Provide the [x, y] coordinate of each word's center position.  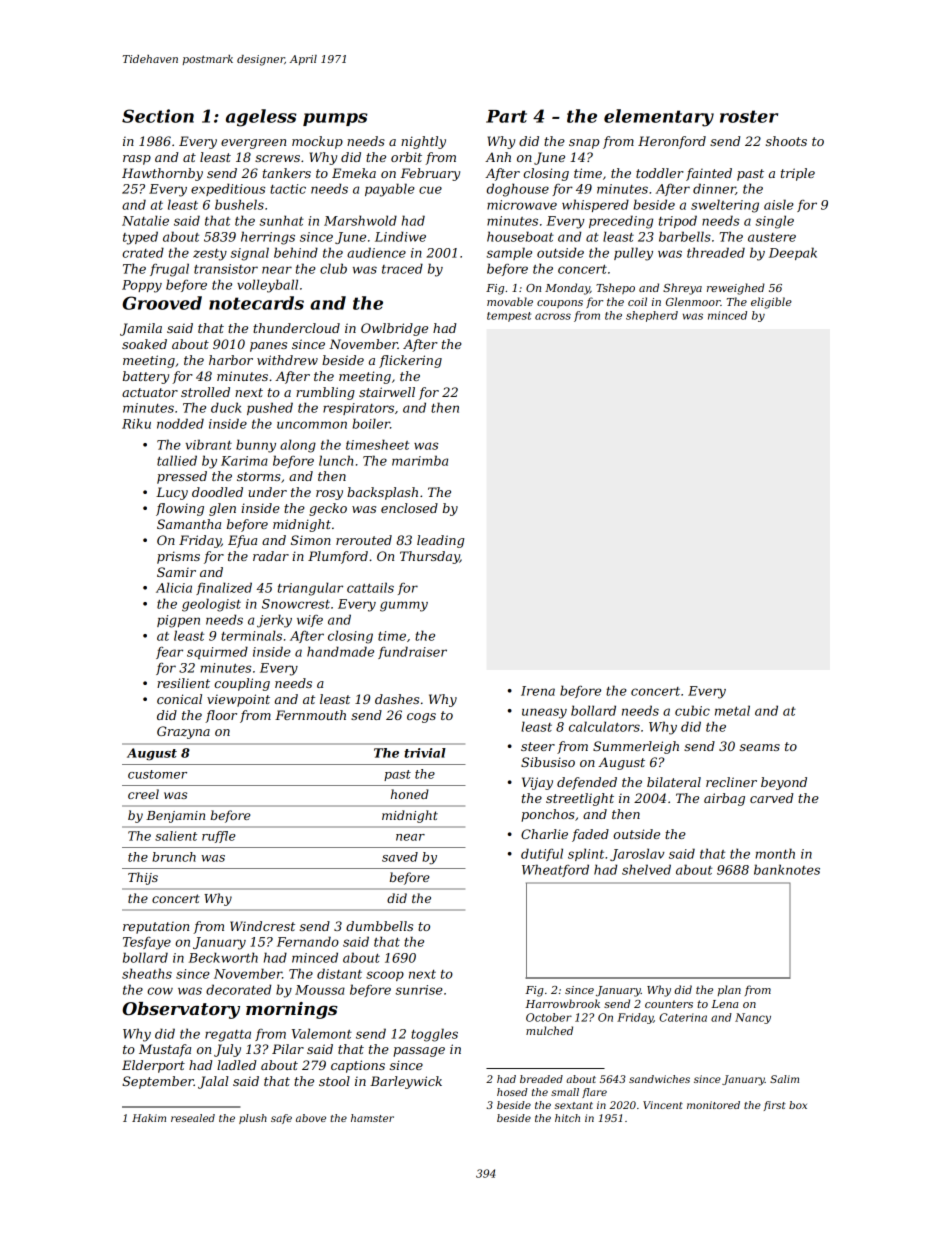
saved [400, 857]
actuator [150, 392]
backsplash [382, 493]
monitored [713, 1105]
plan [729, 990]
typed [140, 238]
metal [732, 710]
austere [772, 237]
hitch [567, 1118]
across [553, 316]
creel [143, 794]
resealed [193, 1118]
